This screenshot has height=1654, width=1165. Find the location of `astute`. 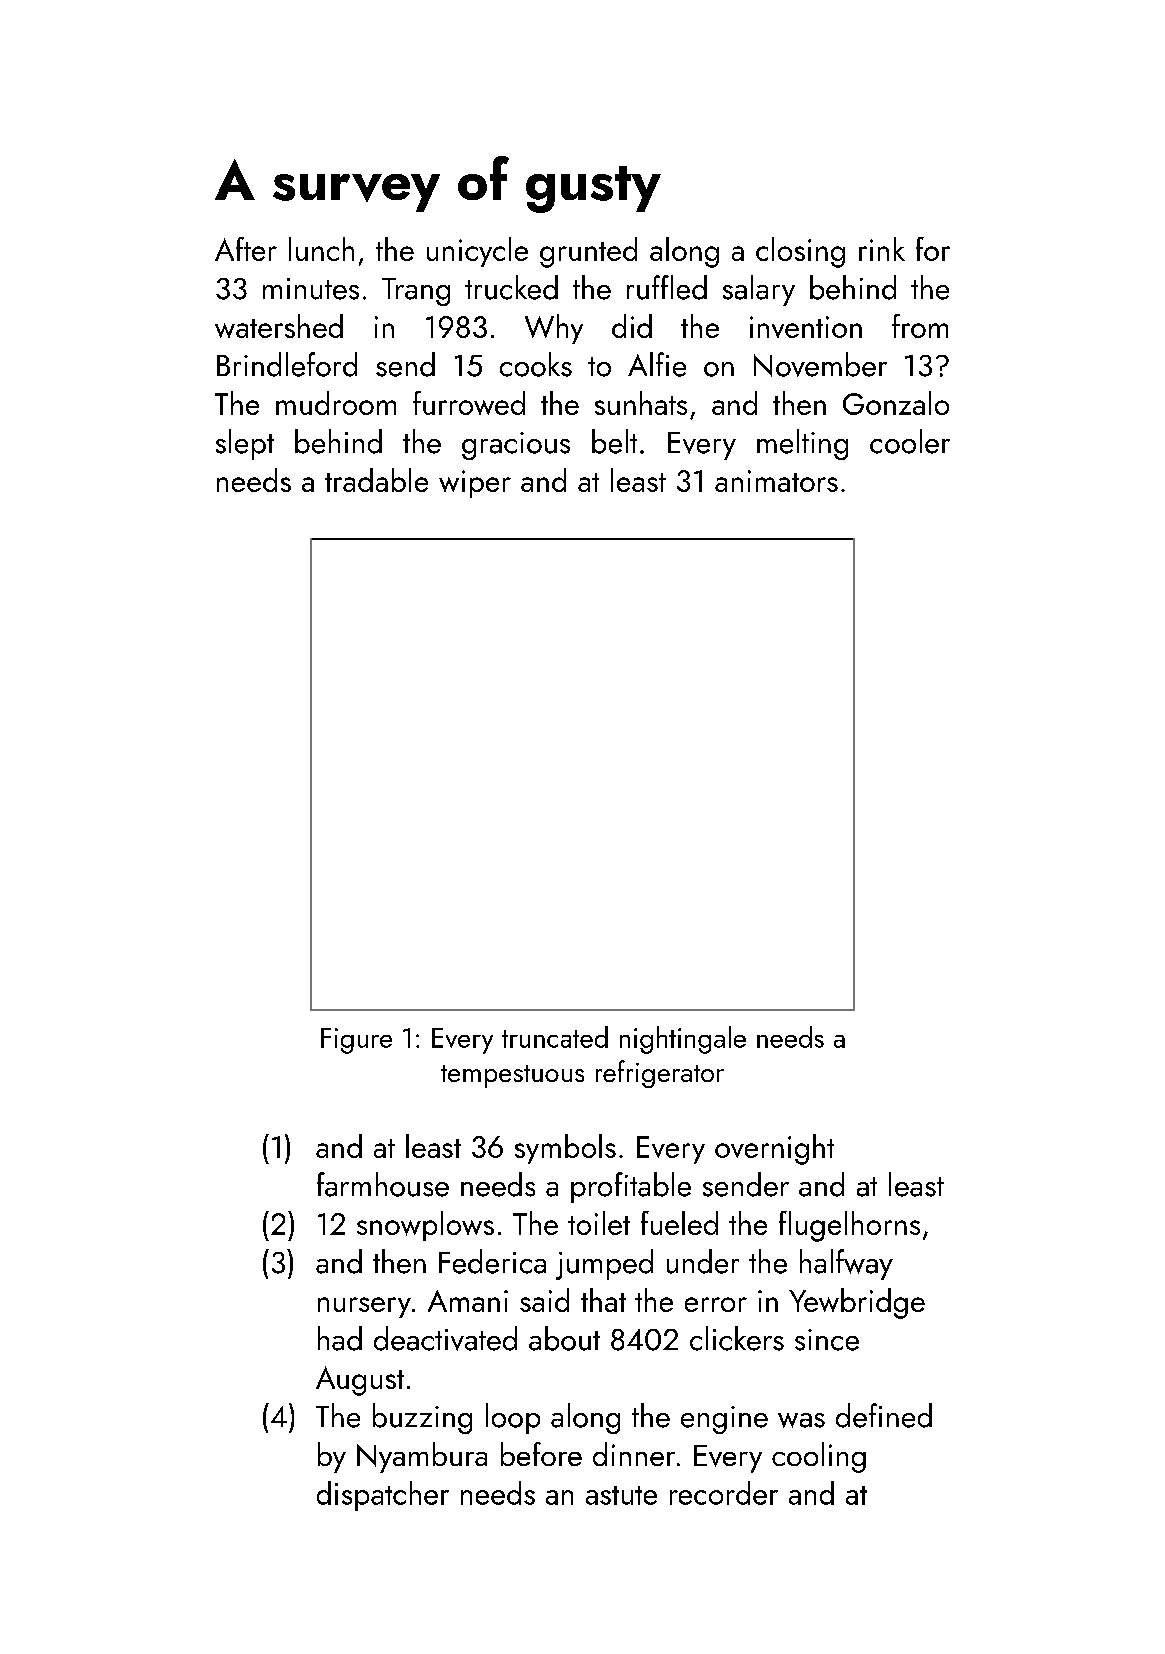

astute is located at coordinates (621, 1495).
